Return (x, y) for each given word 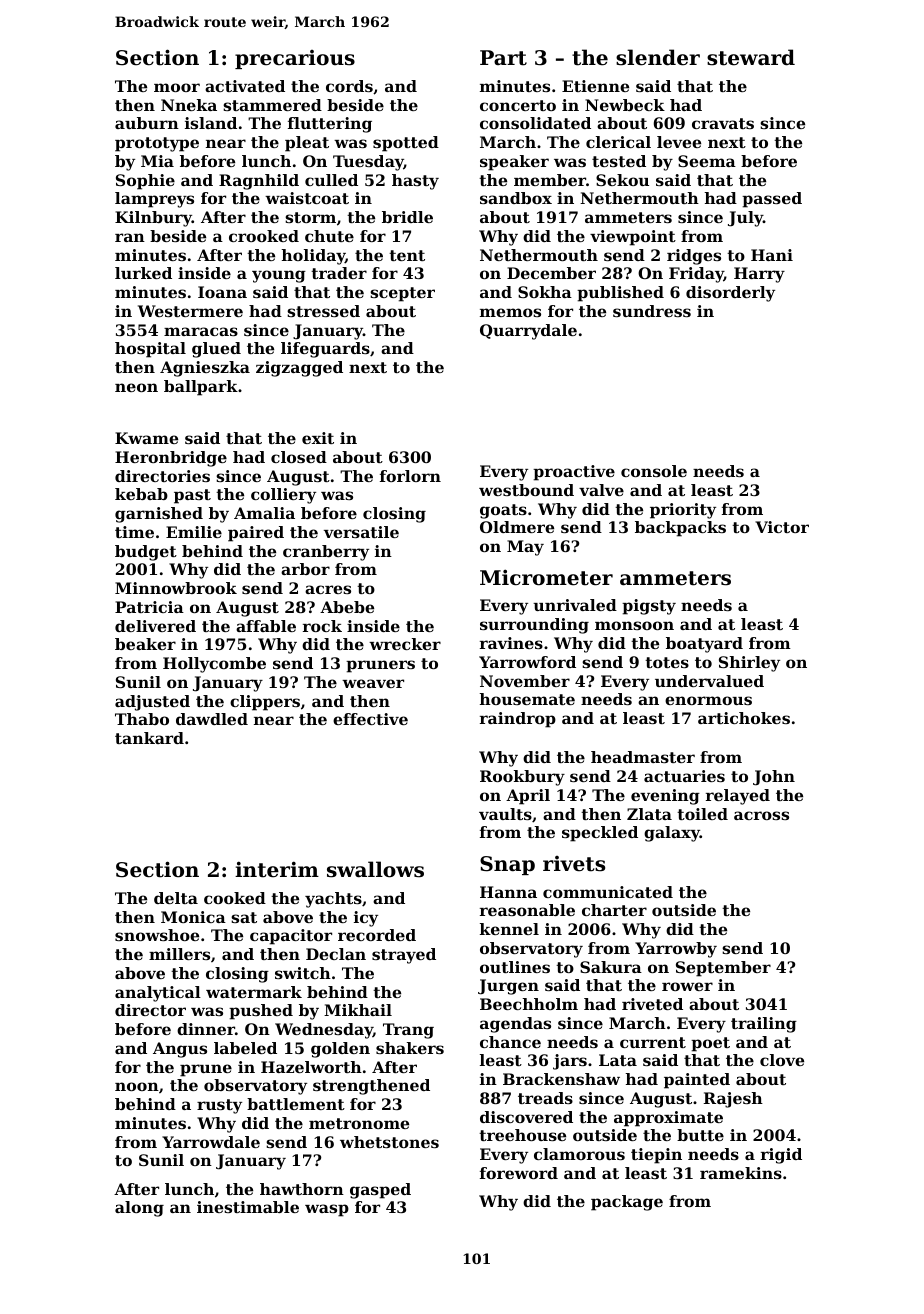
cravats (723, 123)
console (654, 471)
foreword (519, 1173)
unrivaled (575, 605)
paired (256, 534)
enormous (708, 700)
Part (503, 58)
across (761, 815)
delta (176, 898)
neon (136, 387)
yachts (333, 900)
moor (177, 87)
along (139, 1209)
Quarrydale (528, 332)
